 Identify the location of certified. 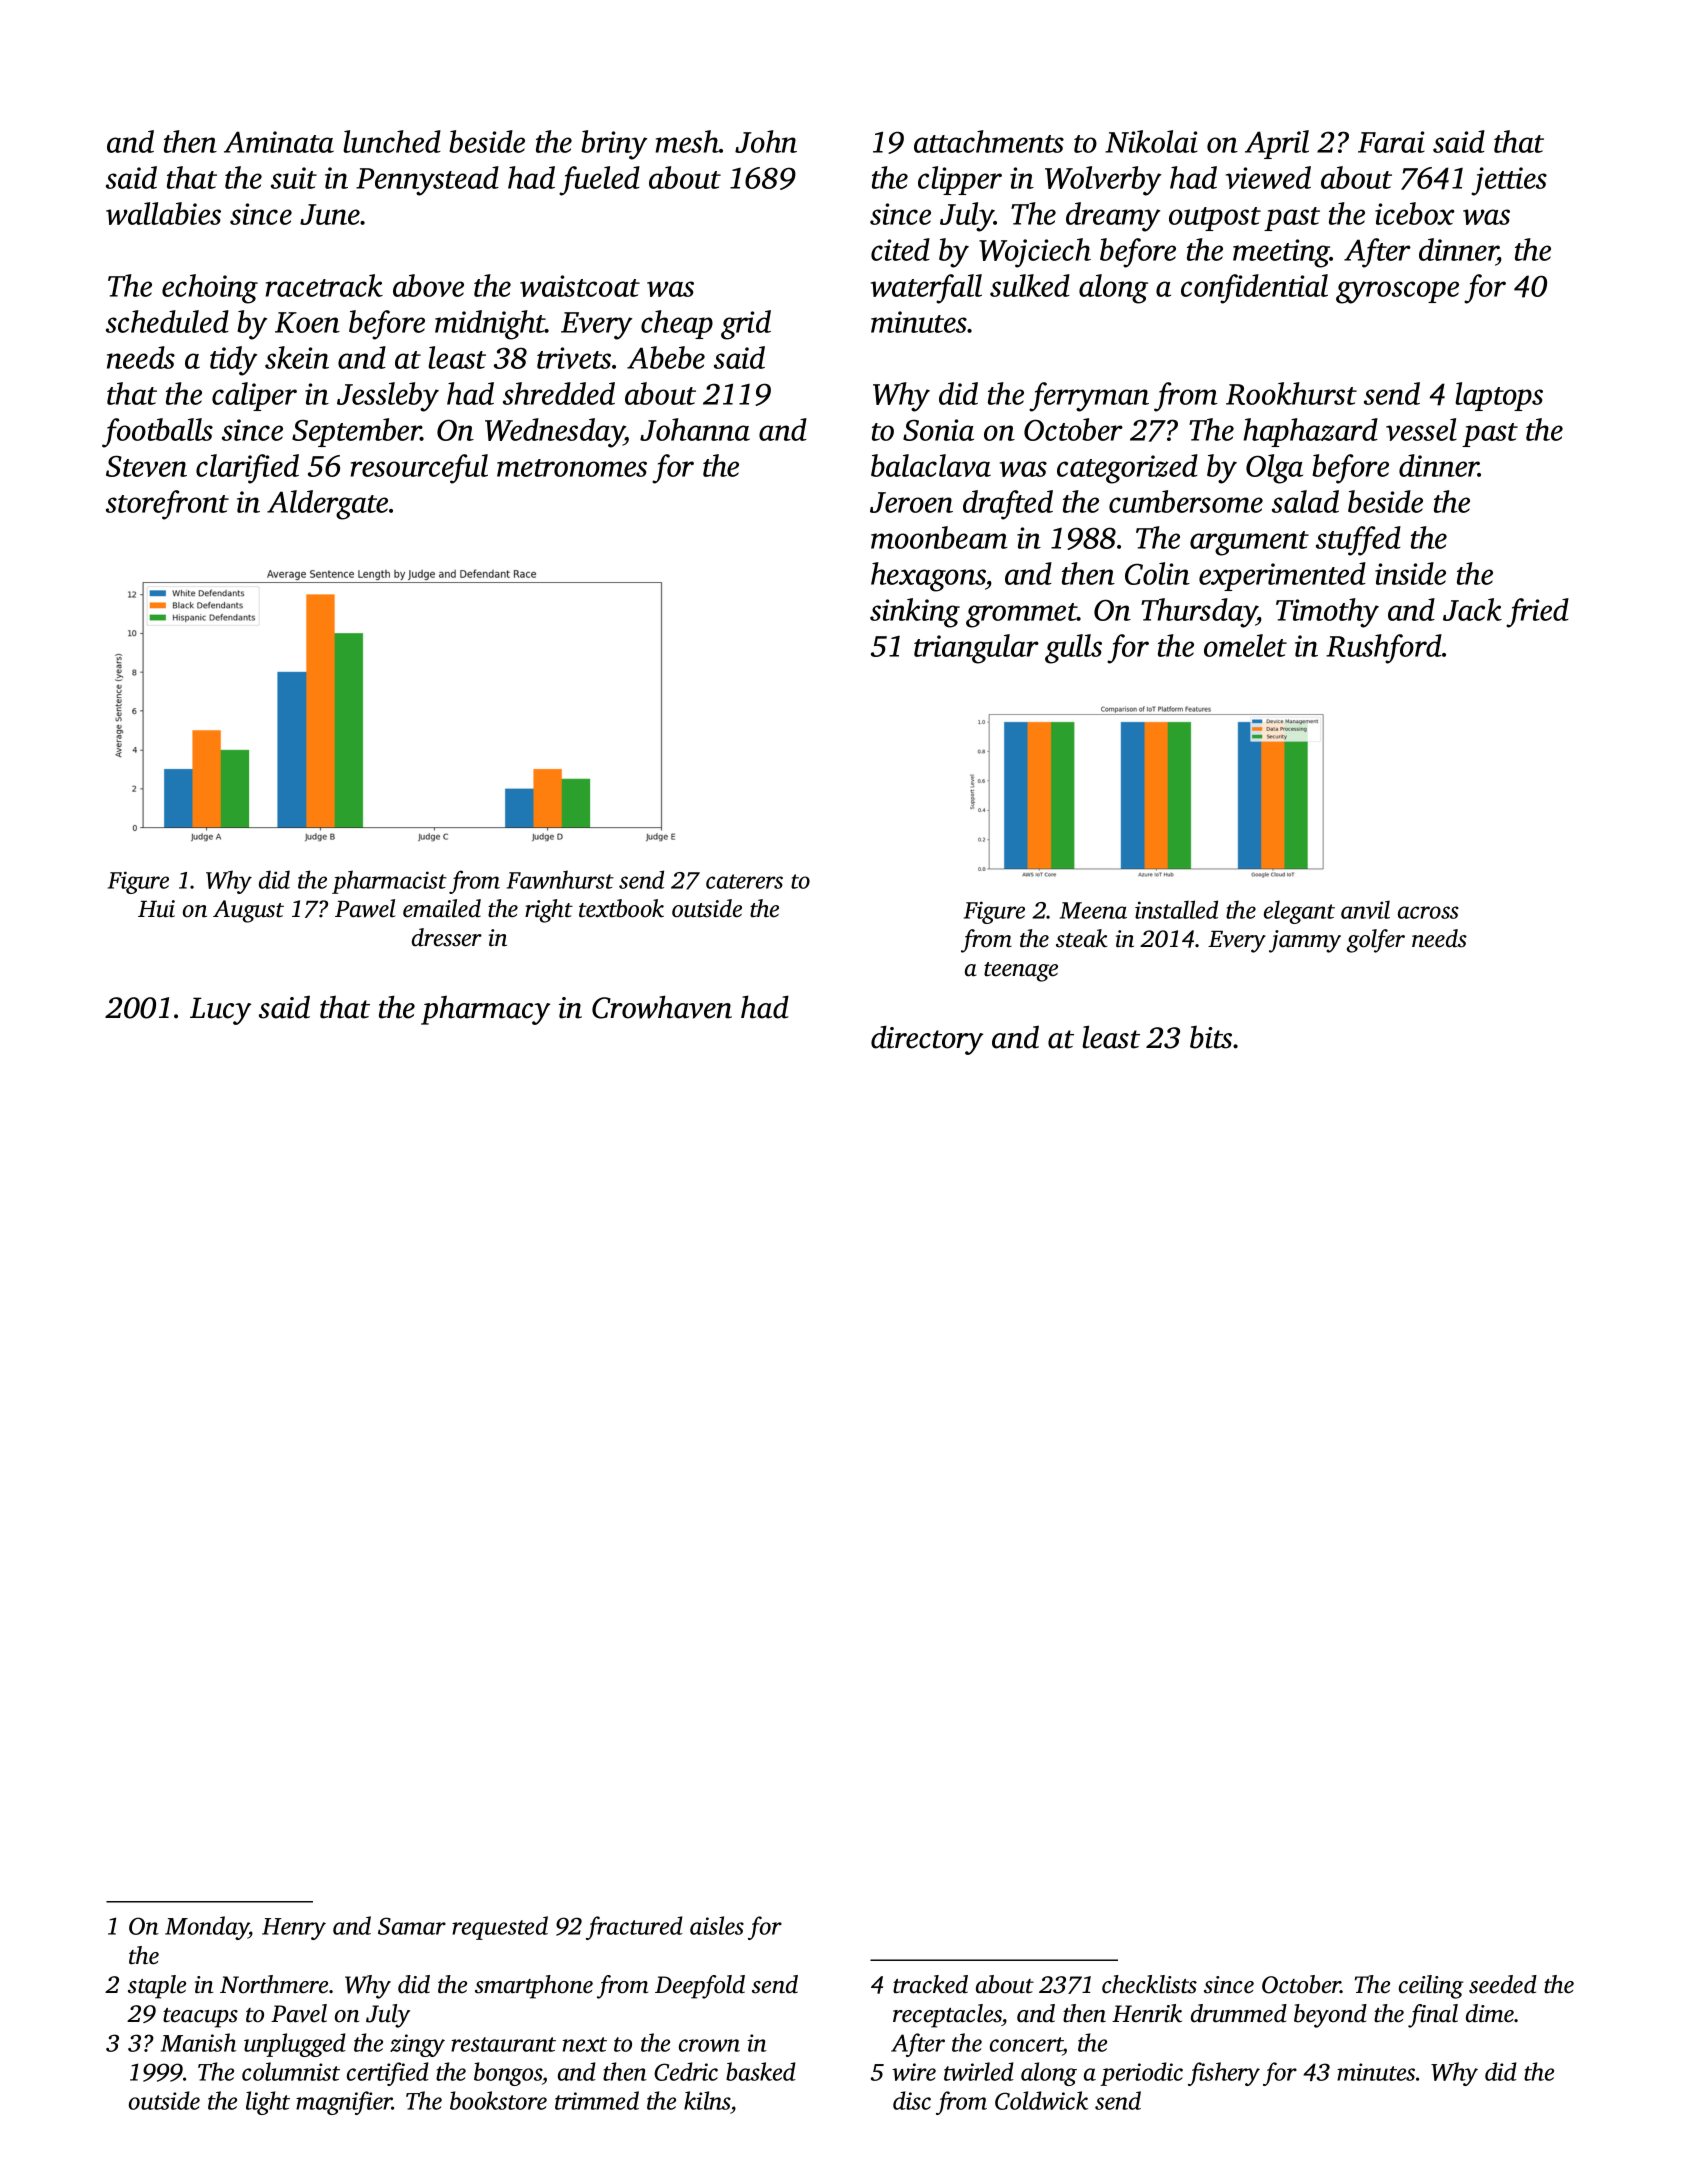
(388, 2074).
